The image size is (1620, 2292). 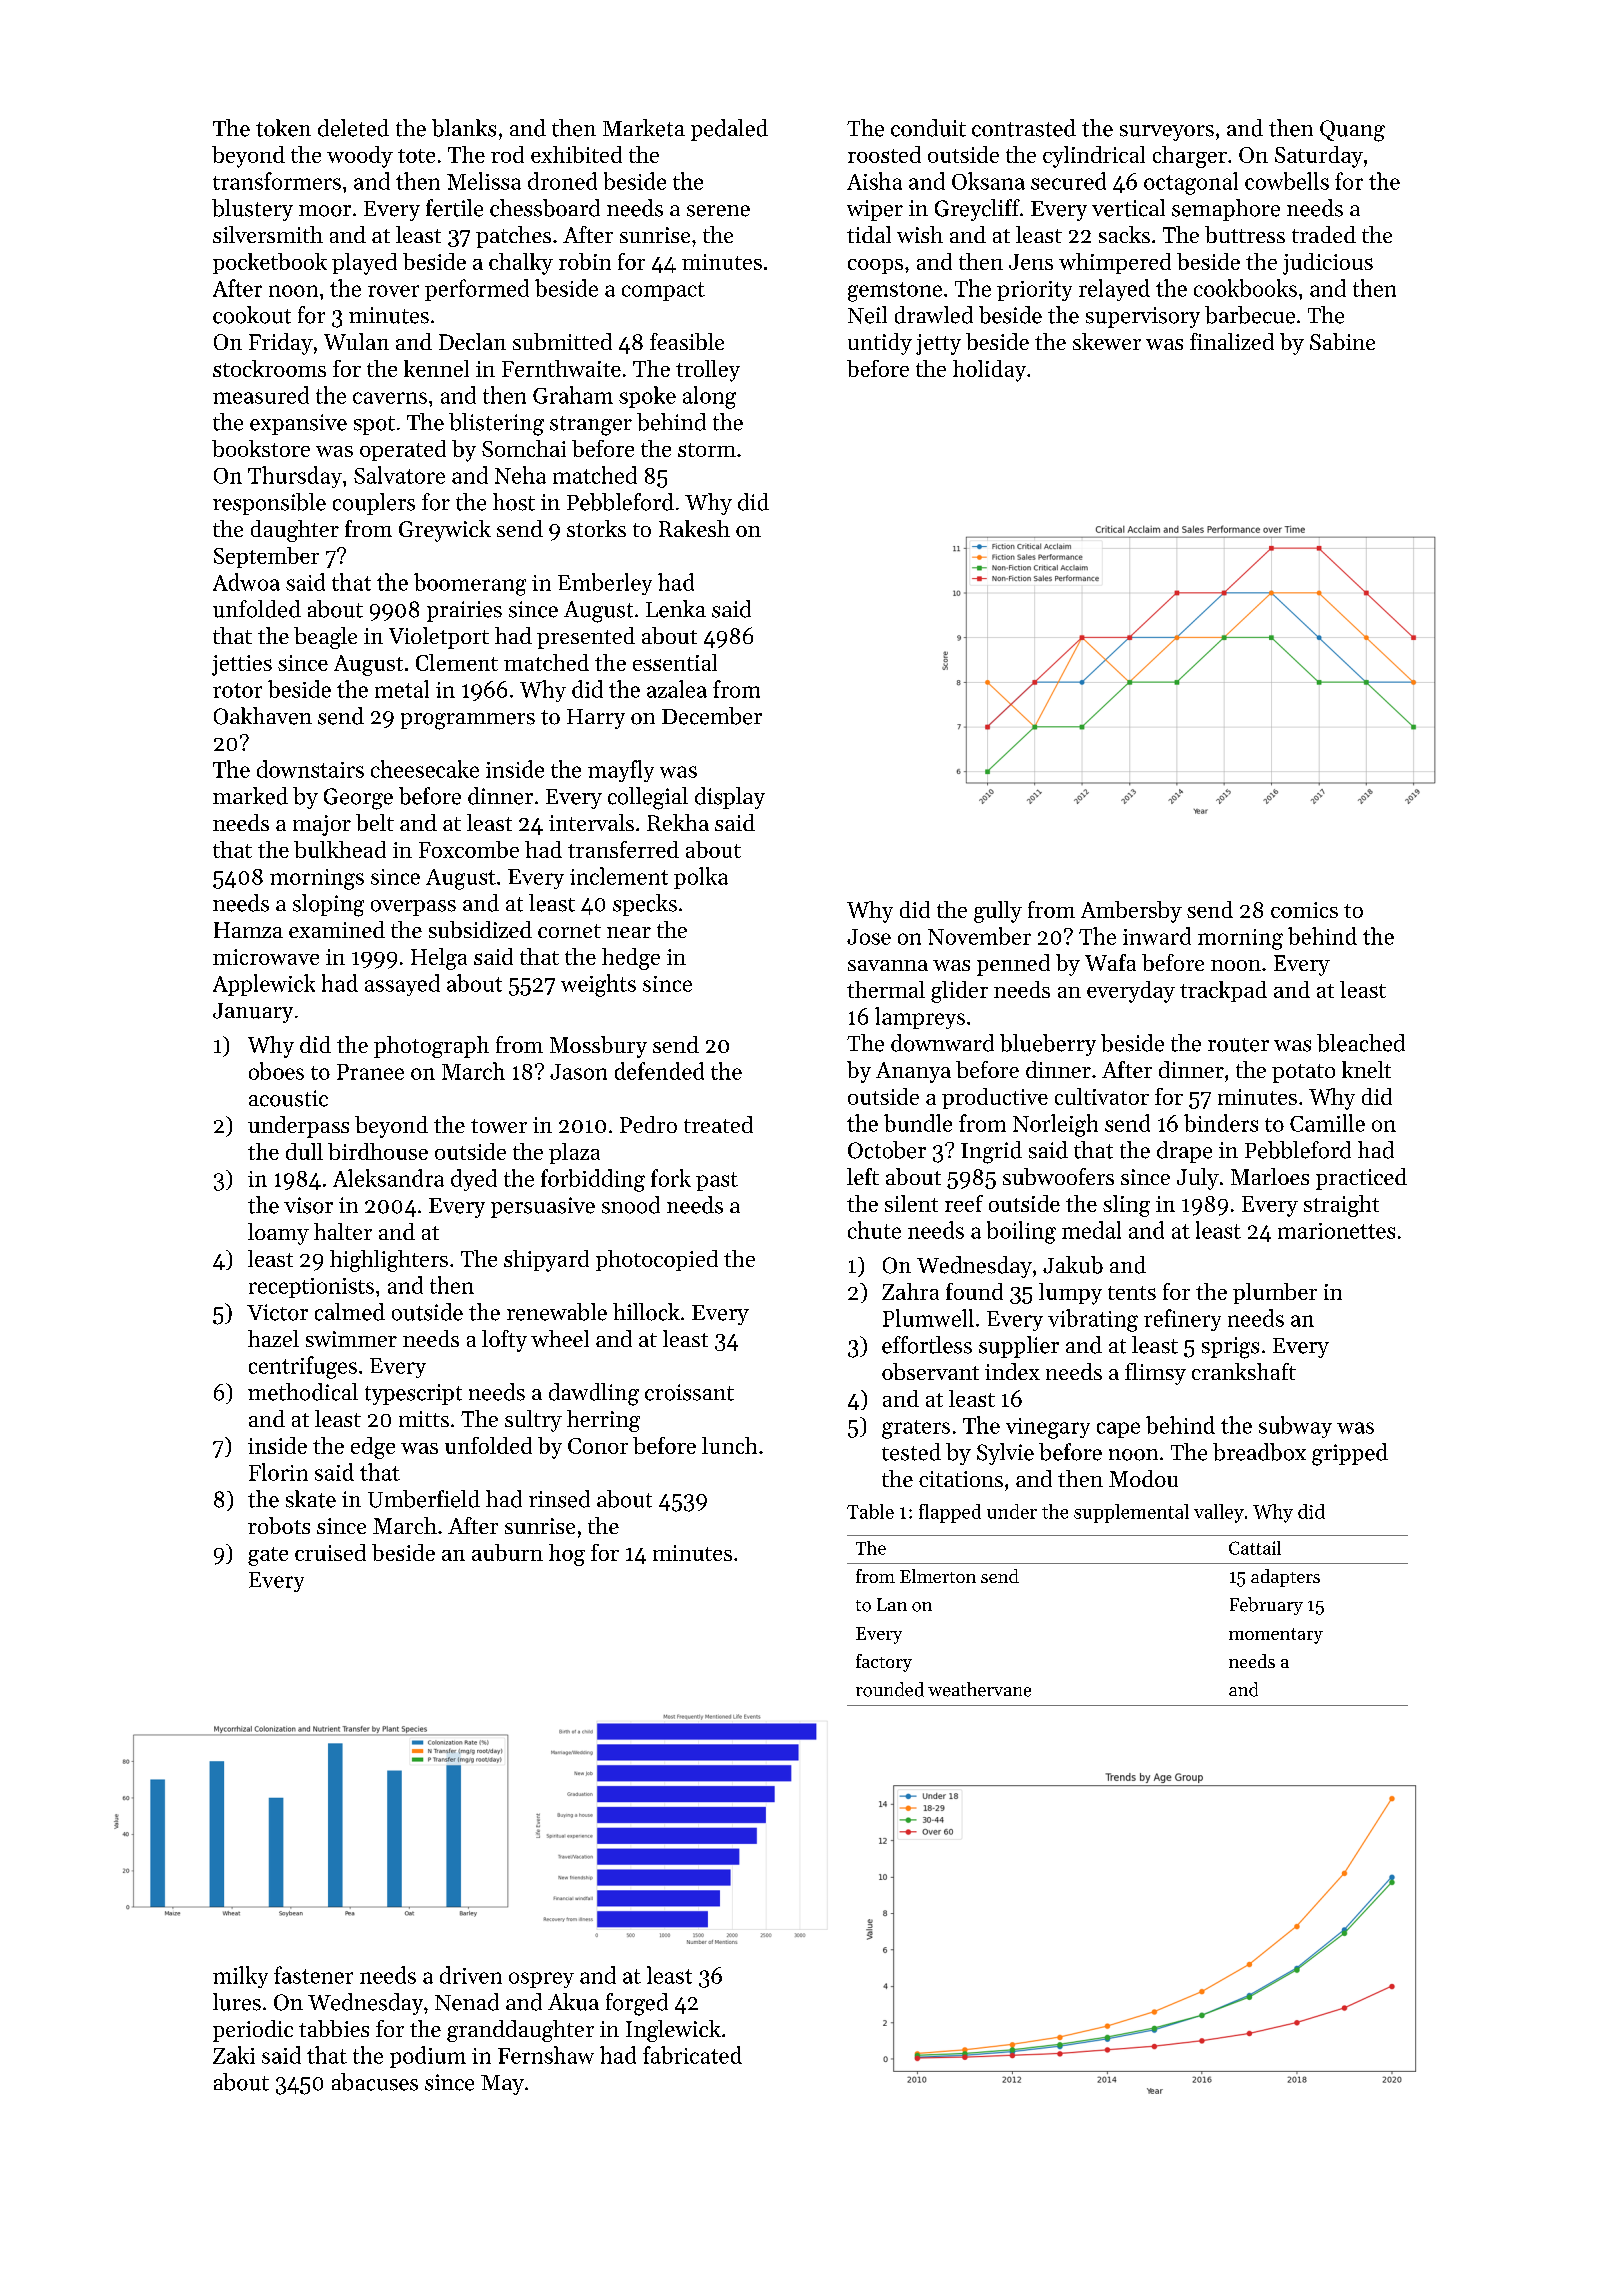 What do you see at coordinates (701, 878) in the screenshot?
I see `polka` at bounding box center [701, 878].
